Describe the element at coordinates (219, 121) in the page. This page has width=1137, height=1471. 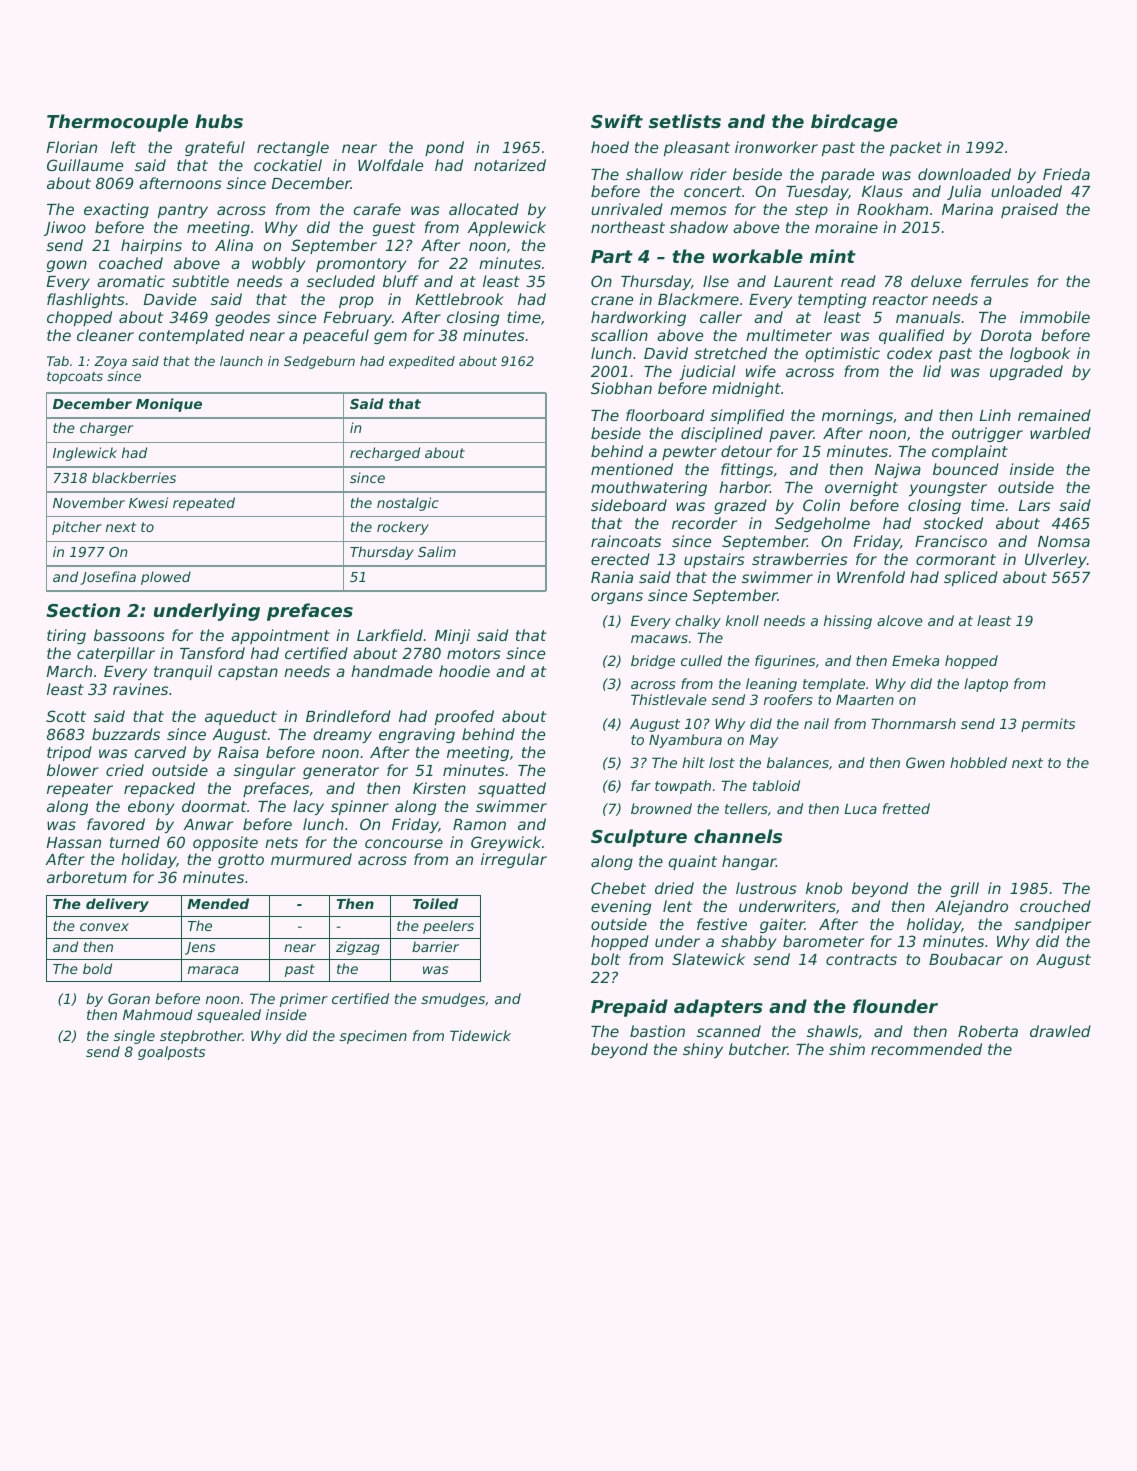
I see `hubs` at that location.
